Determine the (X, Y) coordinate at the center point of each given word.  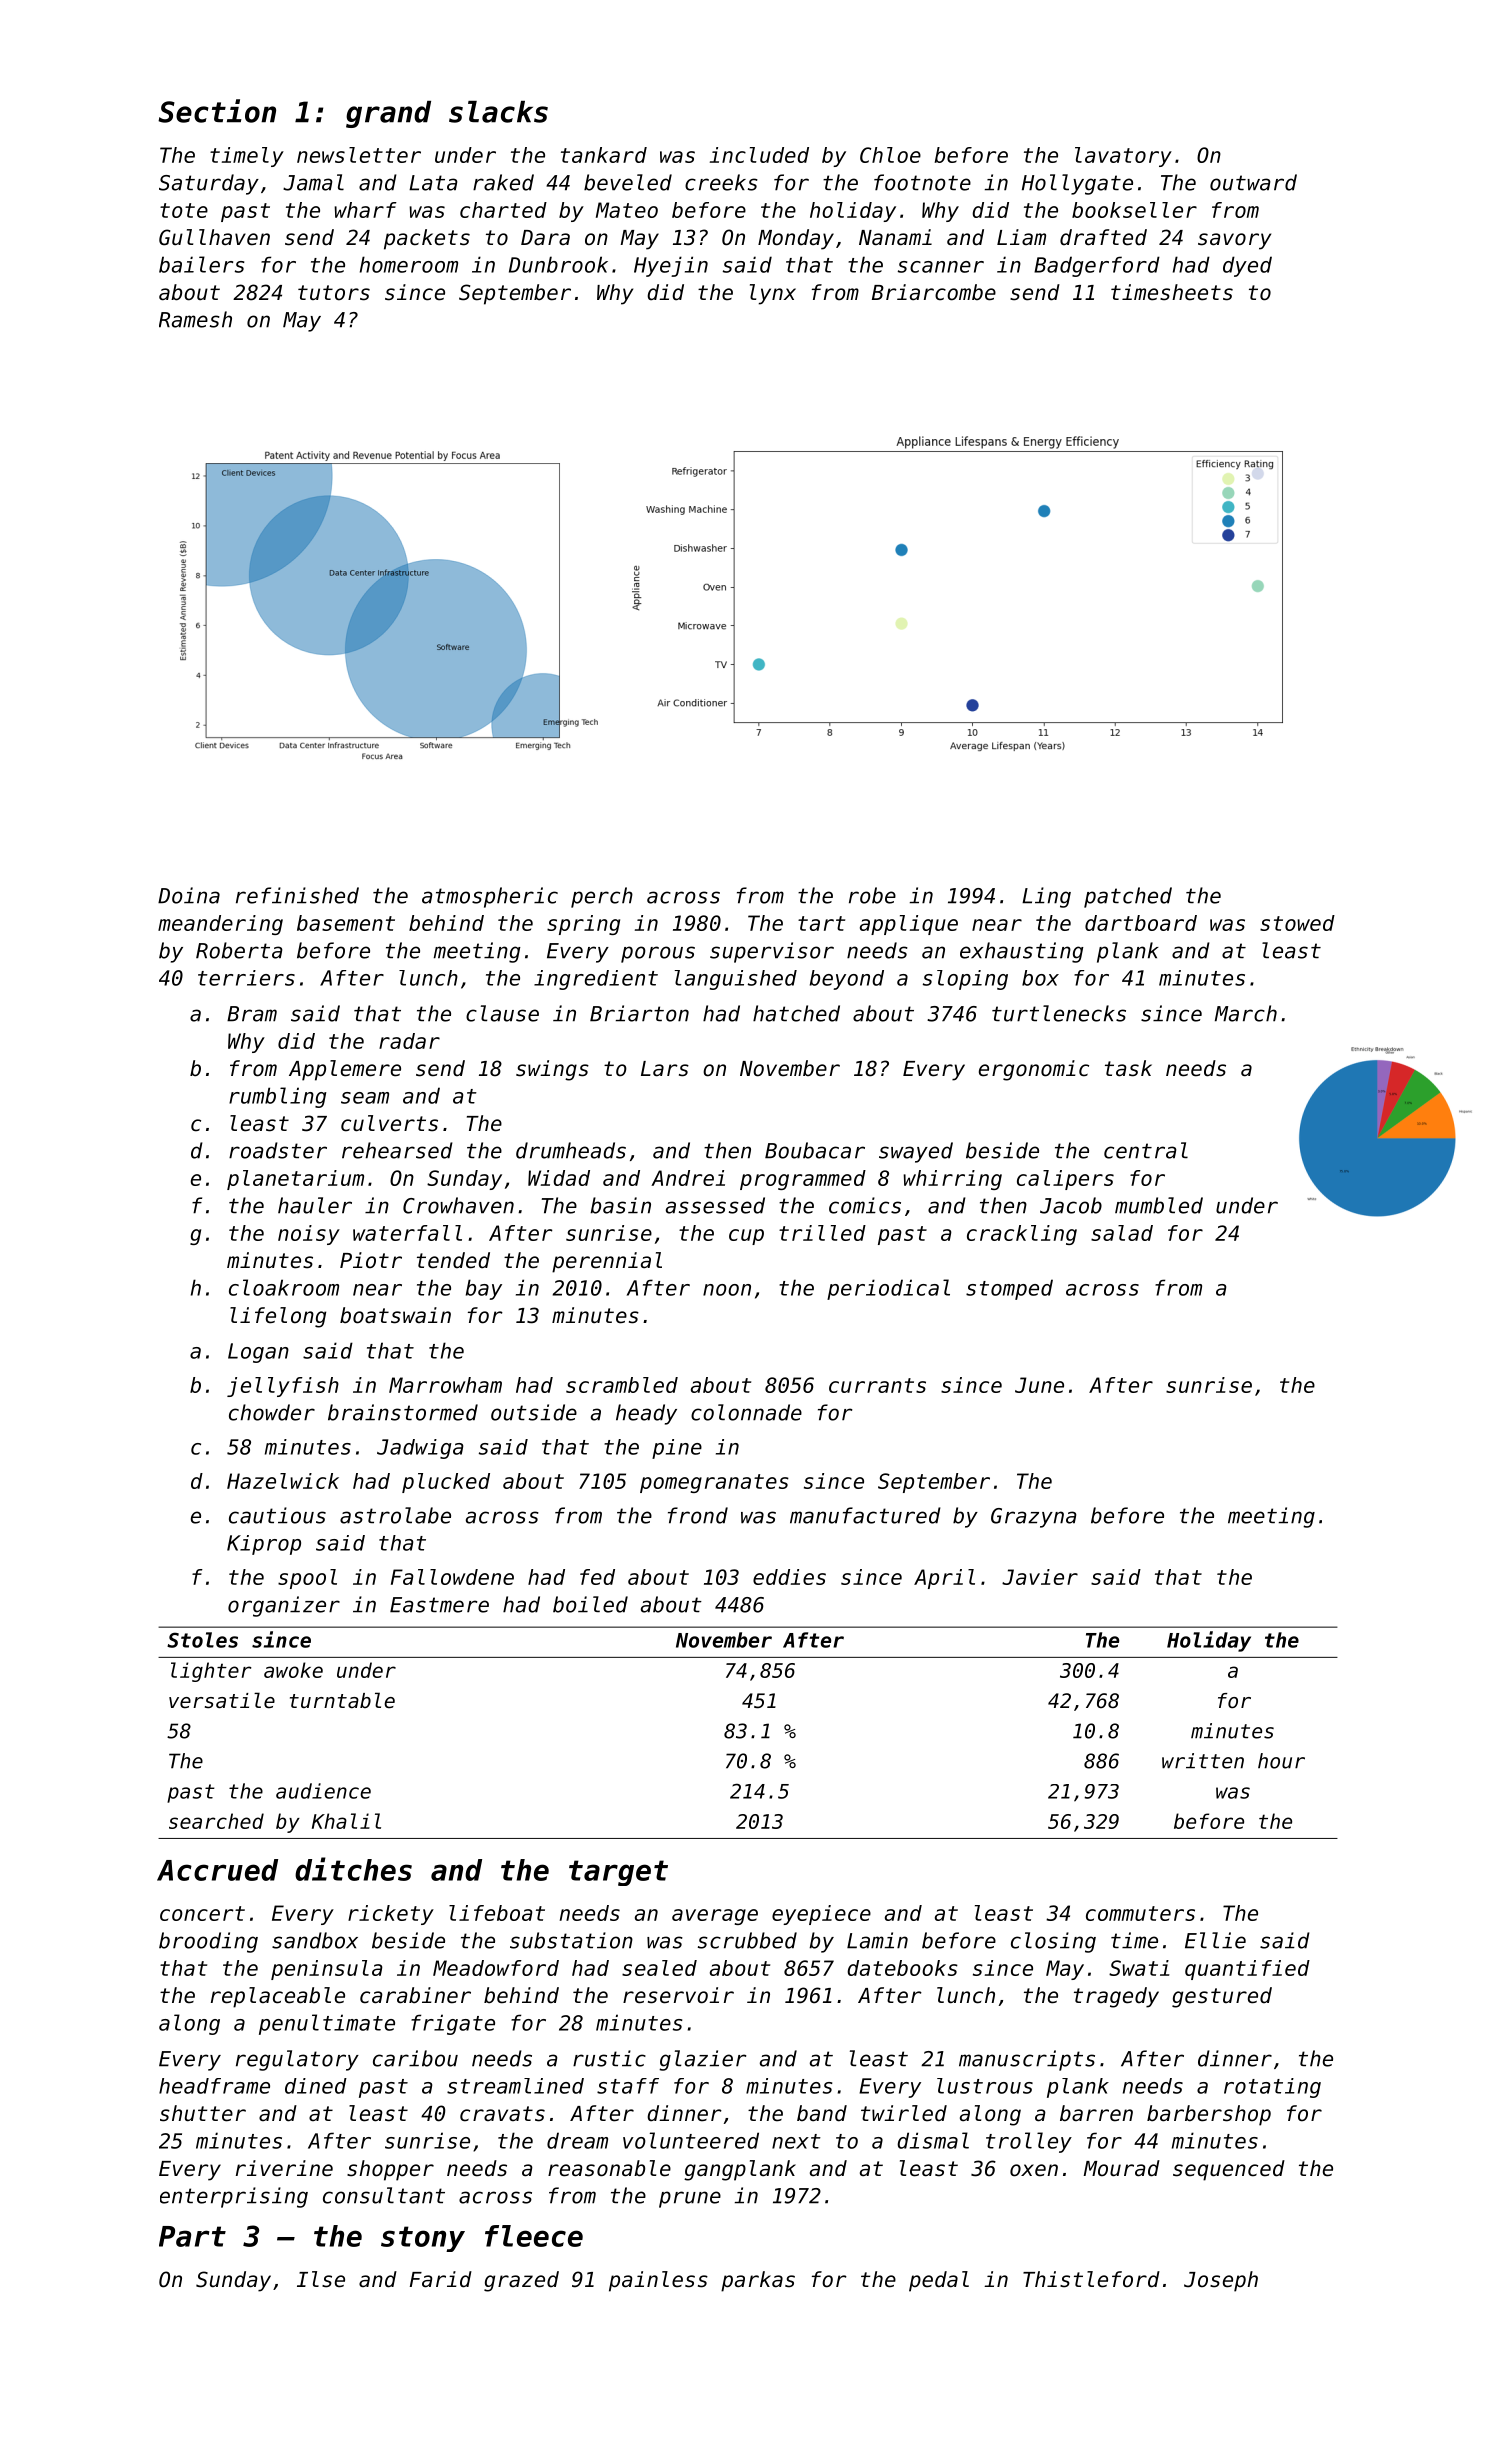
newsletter (359, 155)
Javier (1040, 1577)
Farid (441, 2279)
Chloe (890, 155)
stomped (1009, 1289)
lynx (773, 294)
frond (698, 1515)
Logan (258, 1353)
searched (216, 1821)
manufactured (865, 1515)
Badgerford (1097, 266)
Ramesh (195, 319)
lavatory (1123, 157)
